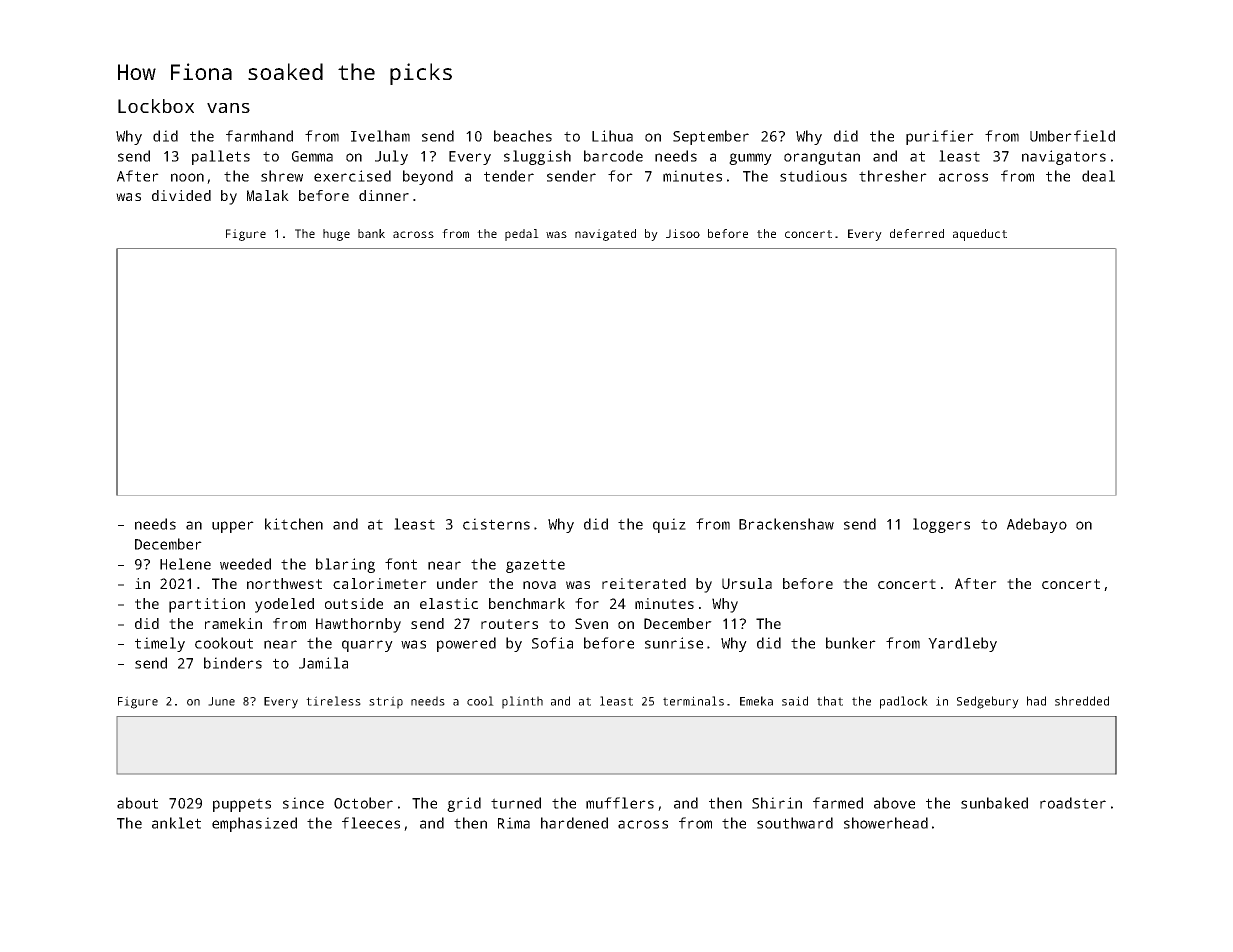 Image resolution: width=1233 pixels, height=952 pixels. I want to click on Rima, so click(514, 823).
